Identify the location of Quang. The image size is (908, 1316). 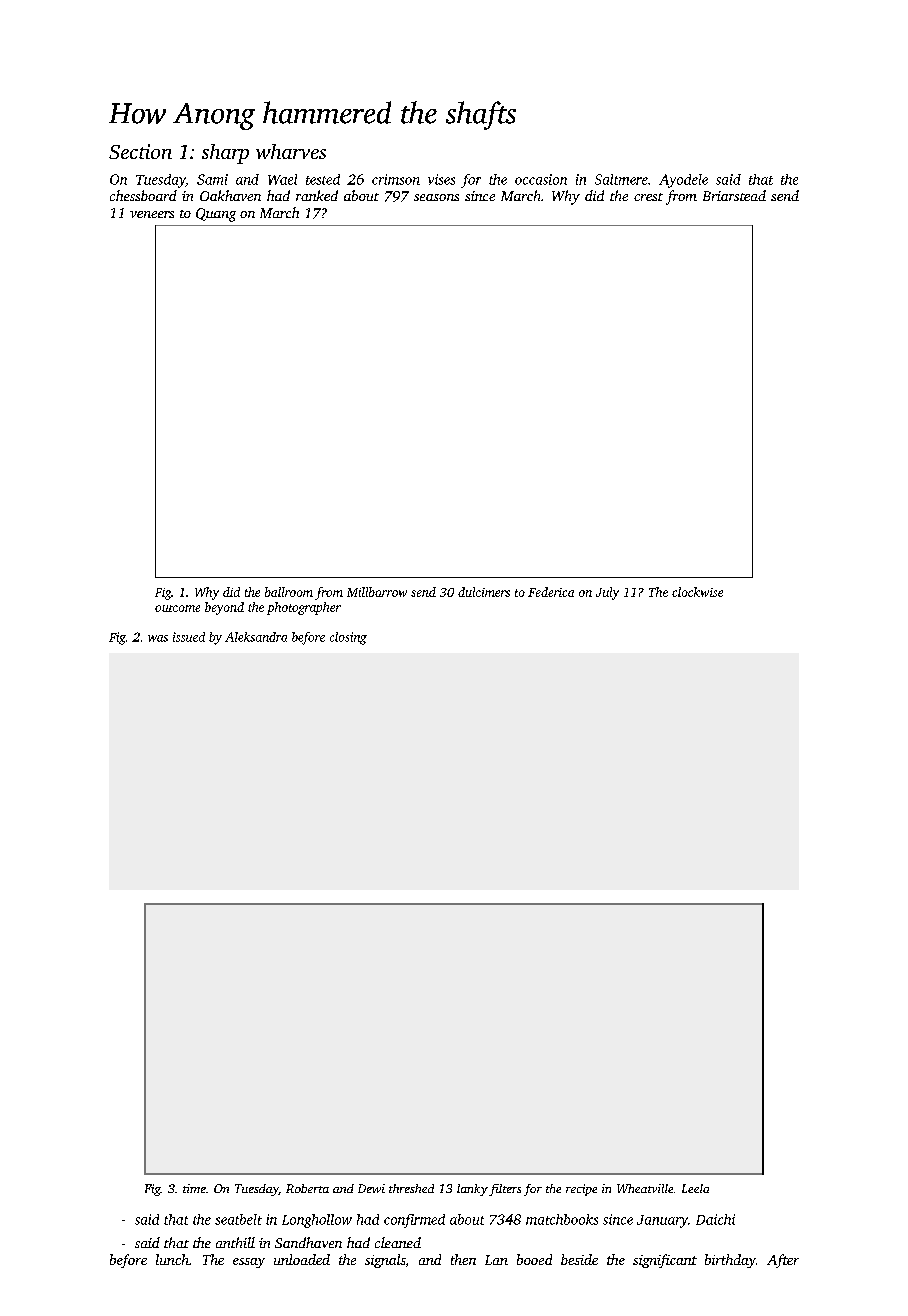
(216, 215).
